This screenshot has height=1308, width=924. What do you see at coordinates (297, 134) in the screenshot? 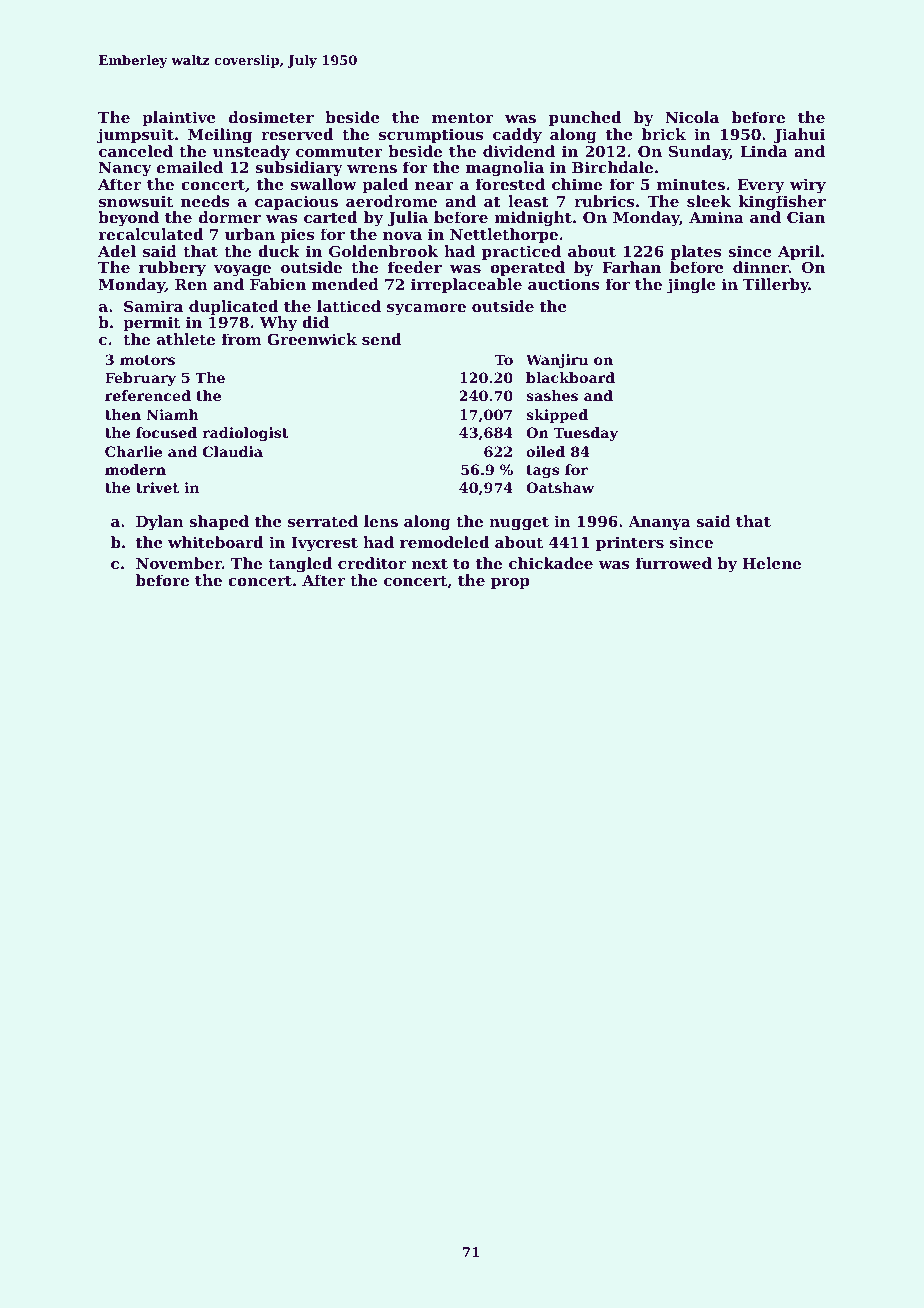
I see `reserved` at bounding box center [297, 134].
